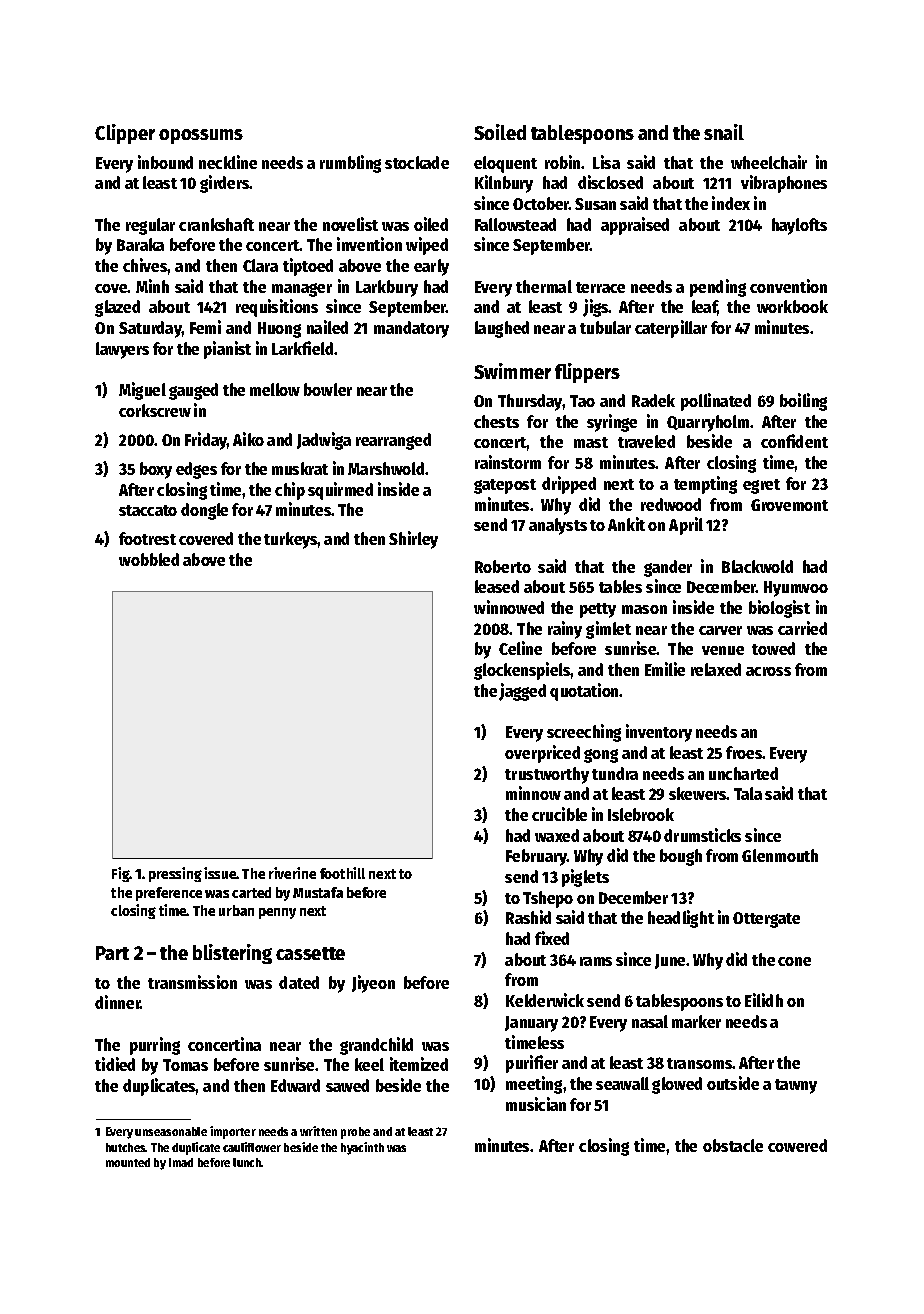  What do you see at coordinates (126, 1147) in the screenshot?
I see `hutches` at bounding box center [126, 1147].
